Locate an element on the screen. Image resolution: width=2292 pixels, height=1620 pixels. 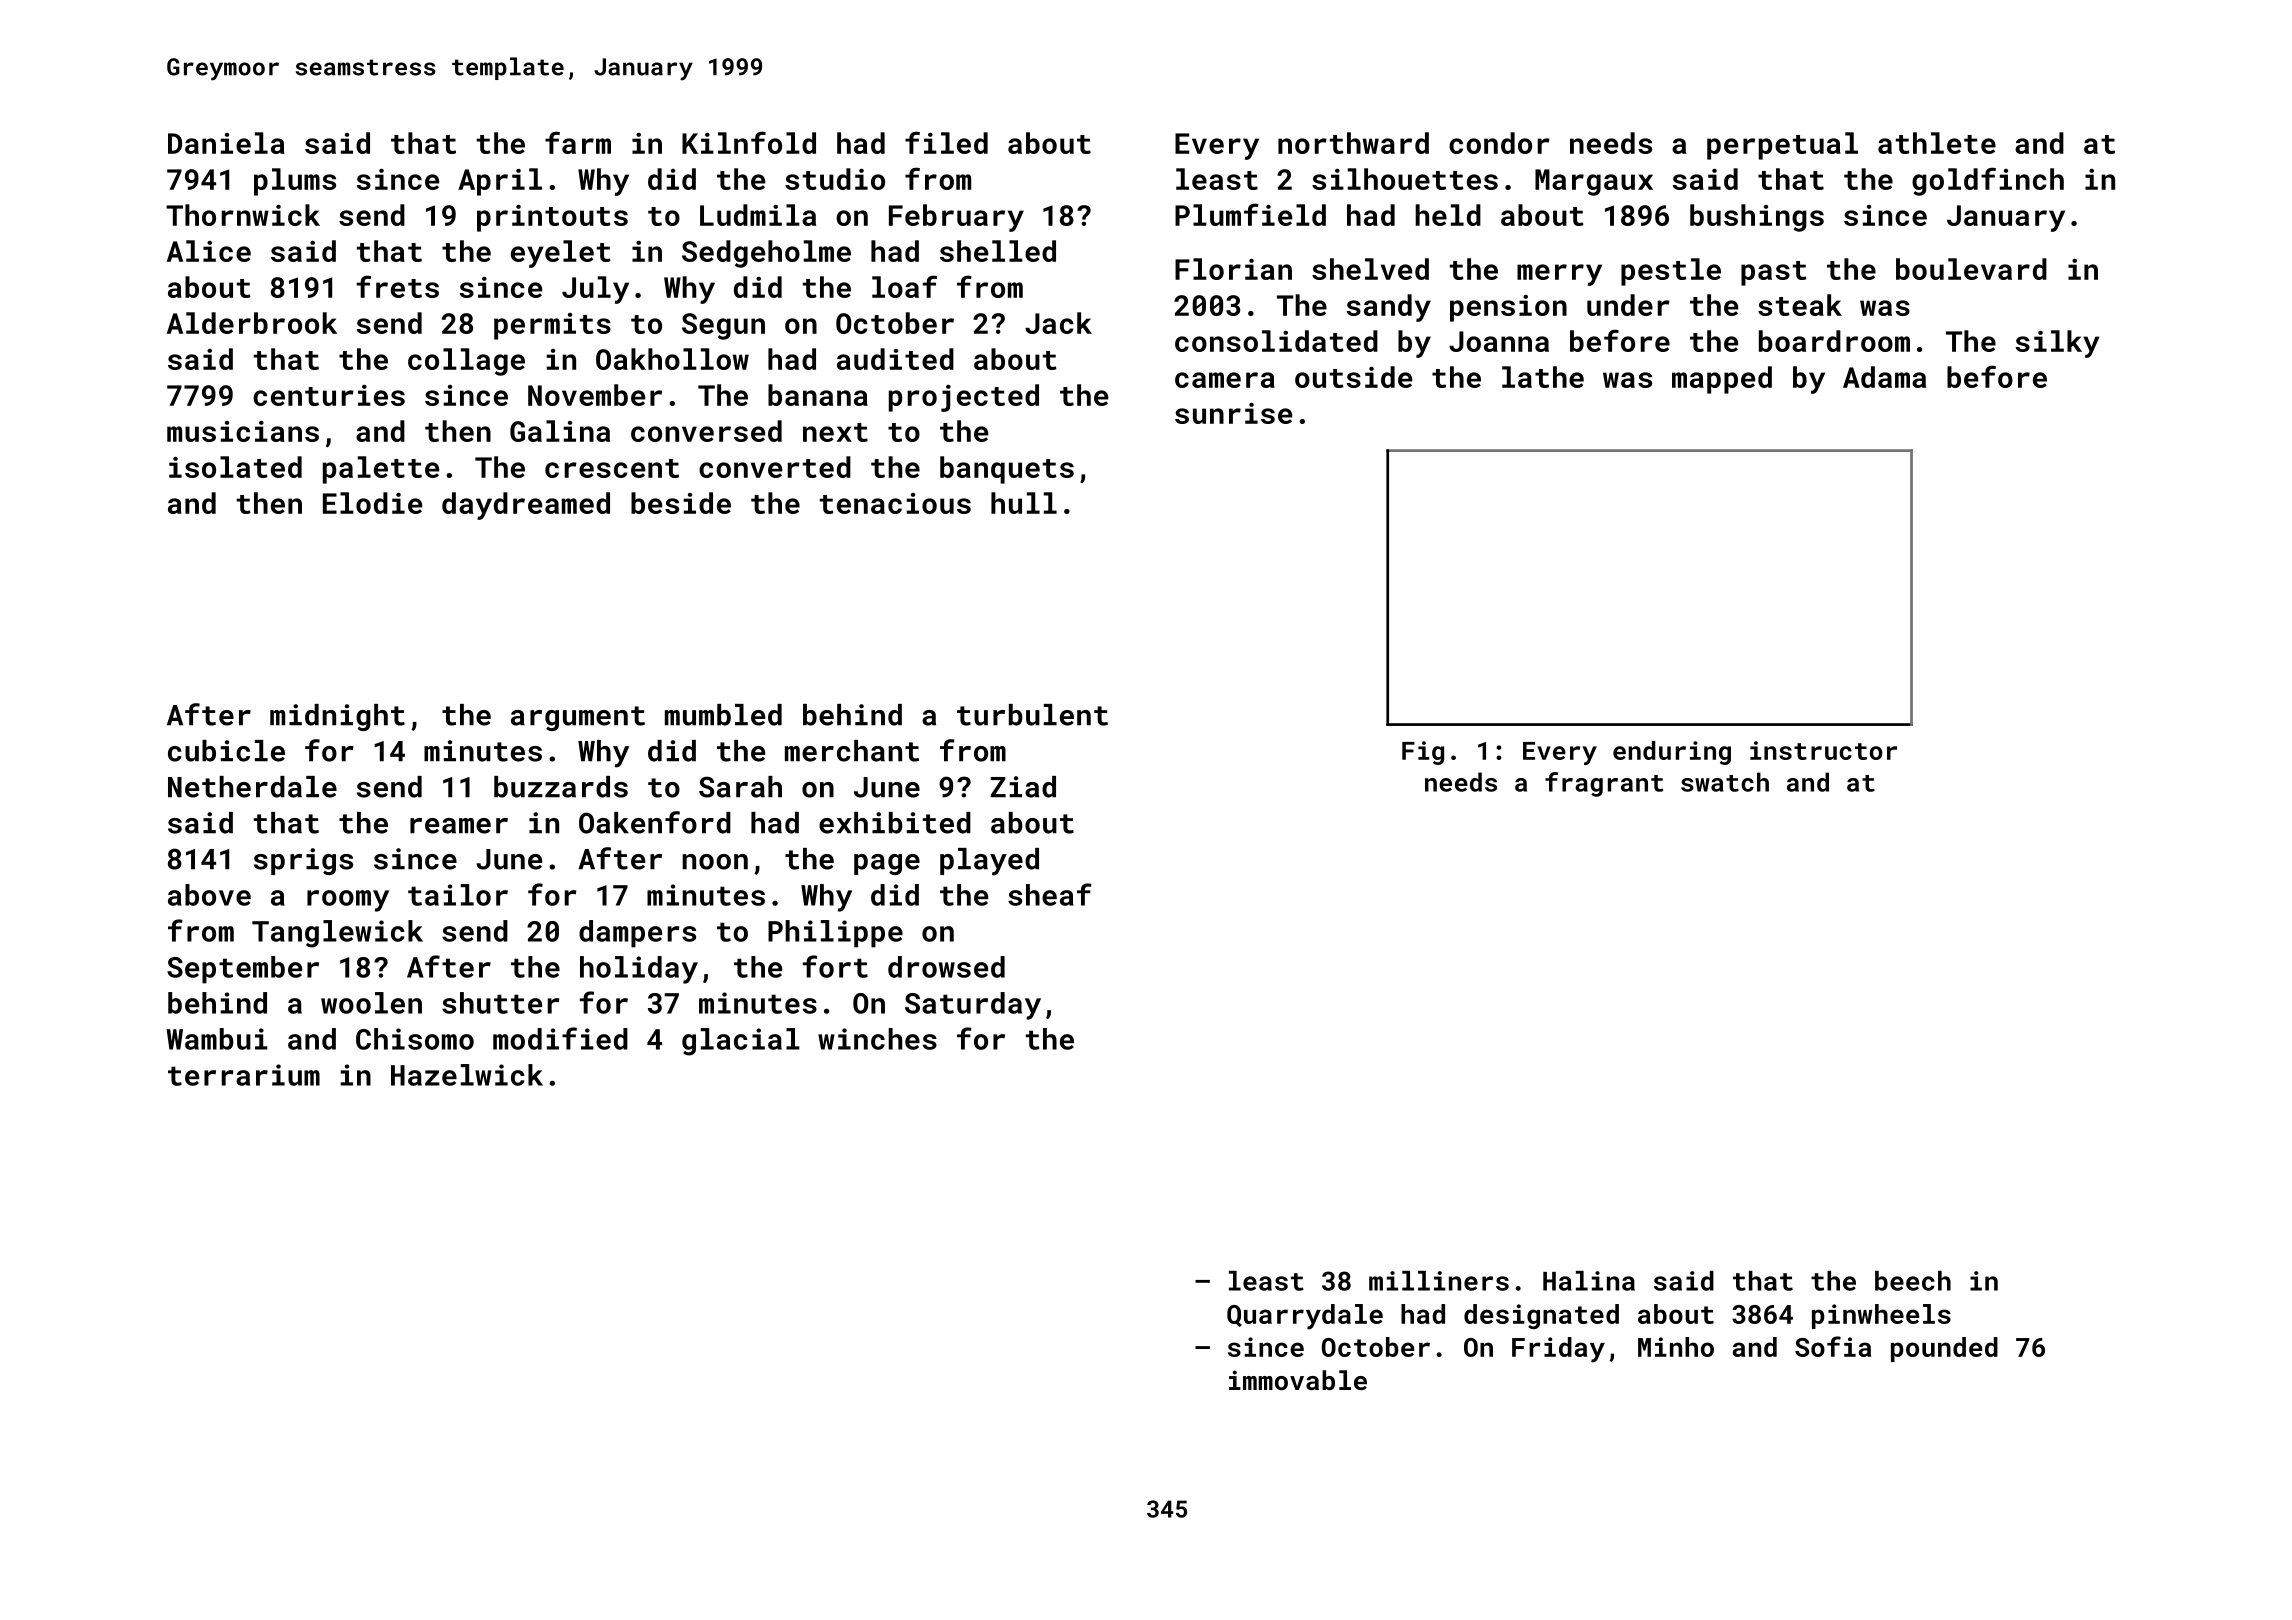
sheaf is located at coordinates (1050, 894).
